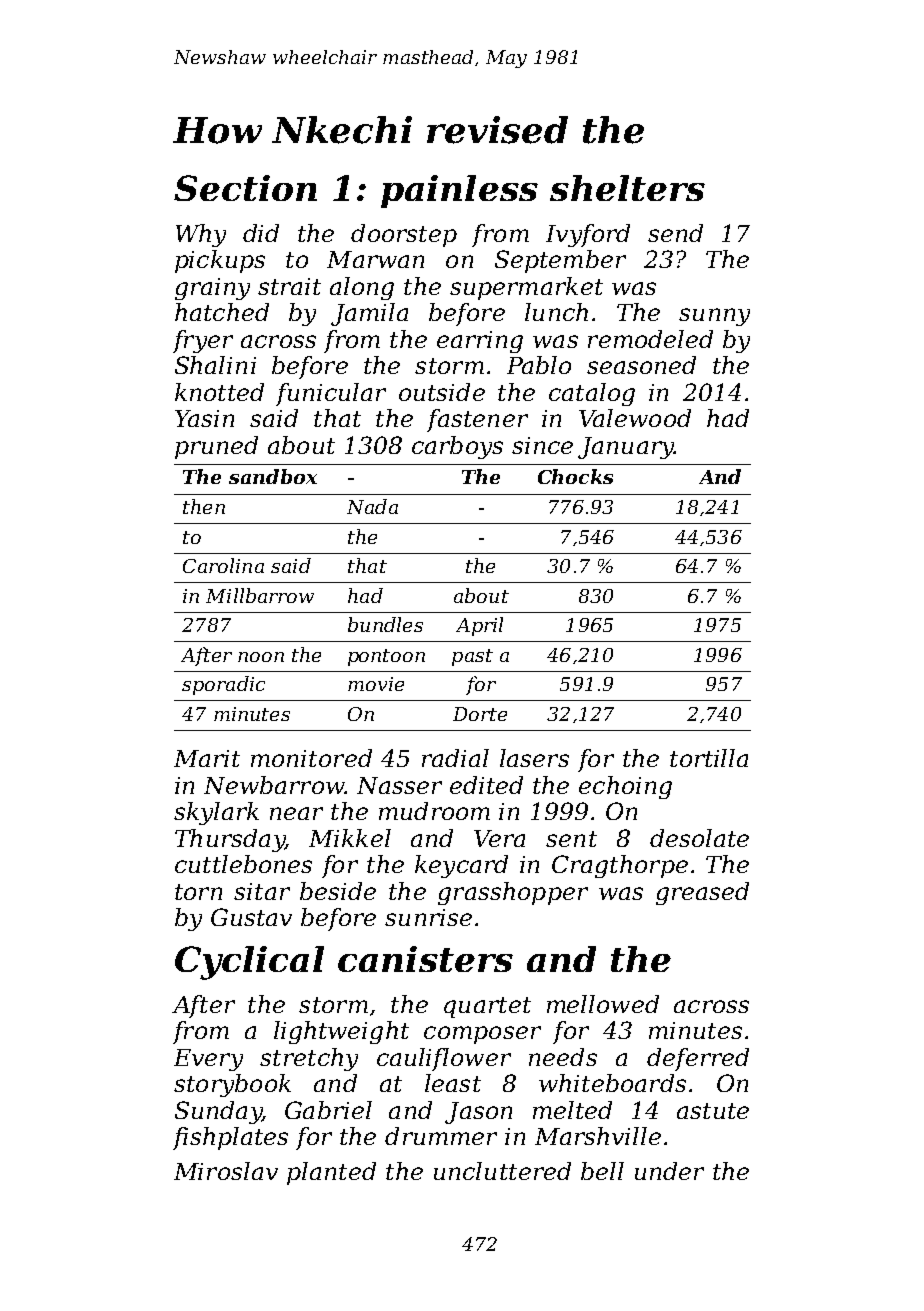 The image size is (924, 1311). What do you see at coordinates (245, 188) in the page?
I see `Section` at bounding box center [245, 188].
